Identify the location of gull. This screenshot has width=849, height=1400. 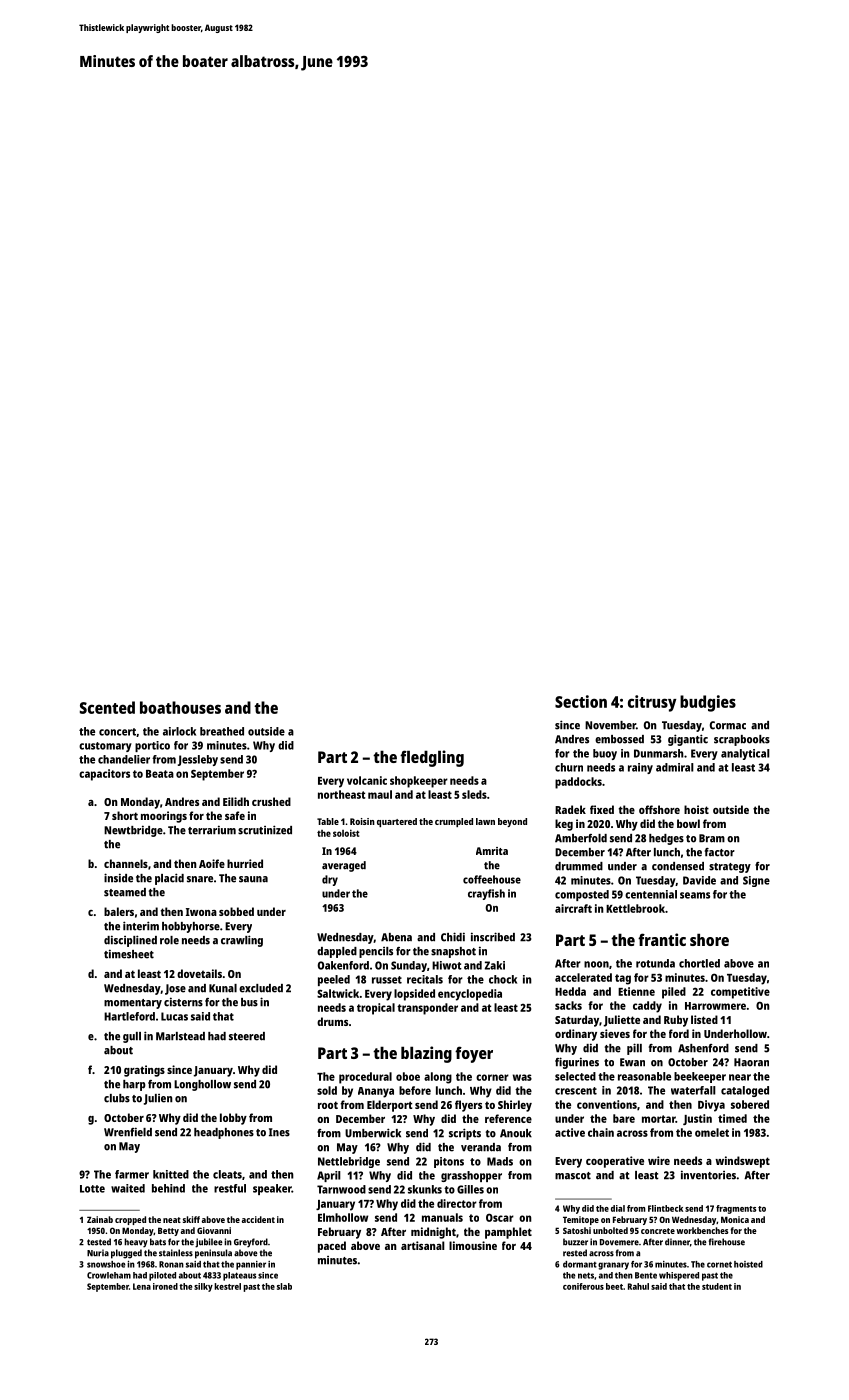
(132, 1037).
